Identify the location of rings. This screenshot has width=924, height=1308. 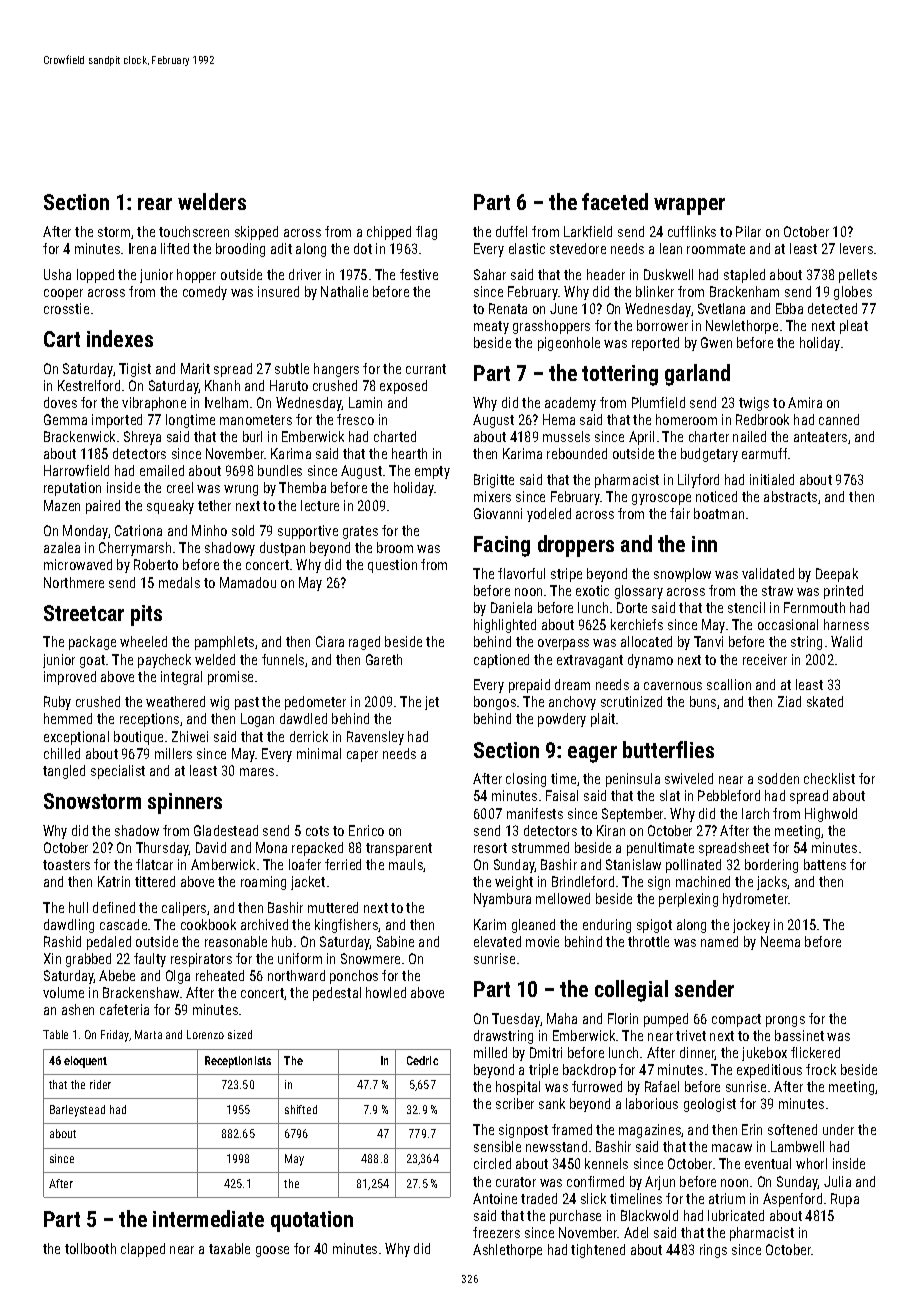
(713, 1251).
